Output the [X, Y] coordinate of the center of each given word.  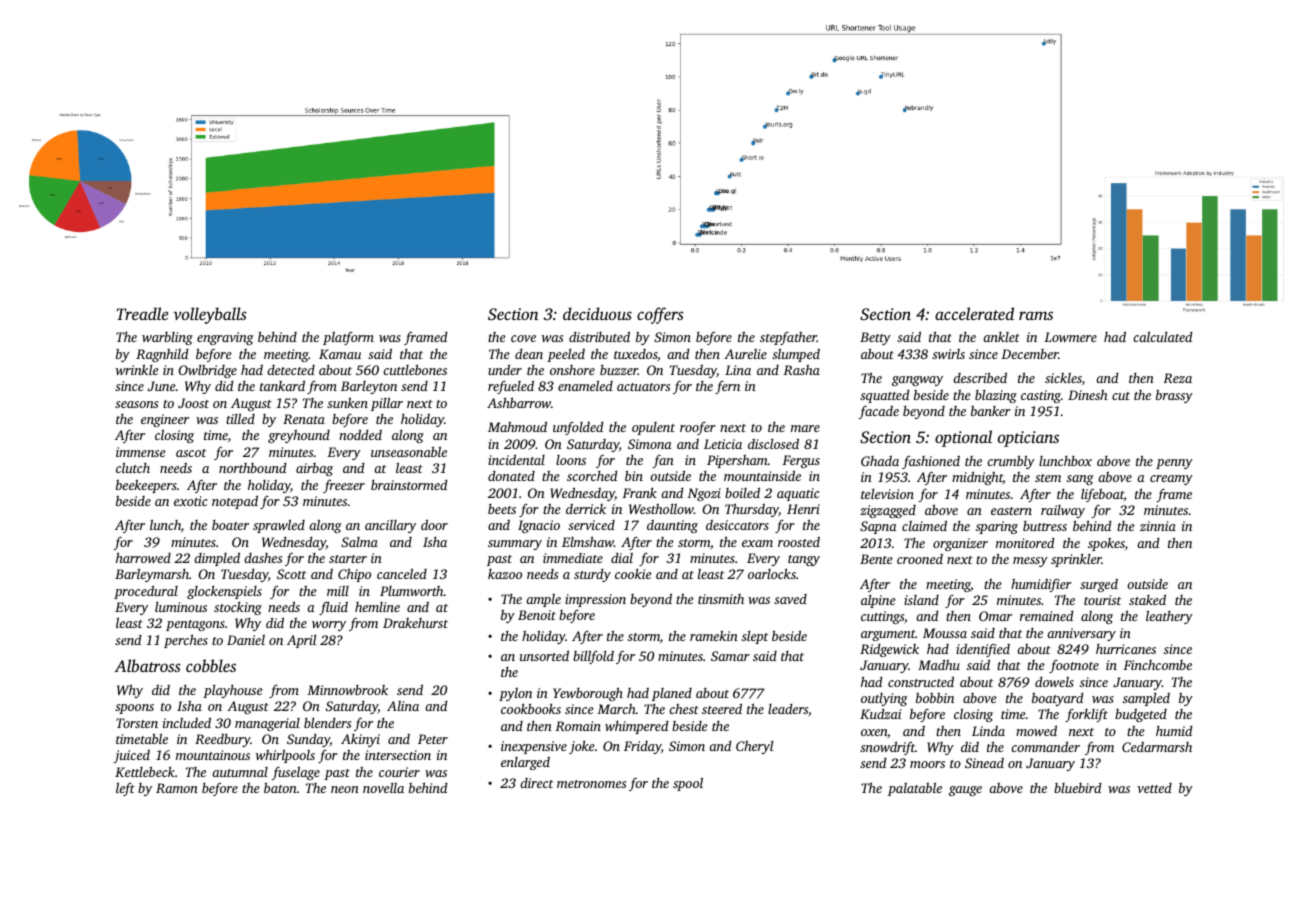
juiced [132, 756]
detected [291, 370]
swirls [948, 354]
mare [805, 428]
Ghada [880, 461]
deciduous [597, 313]
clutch [133, 467]
